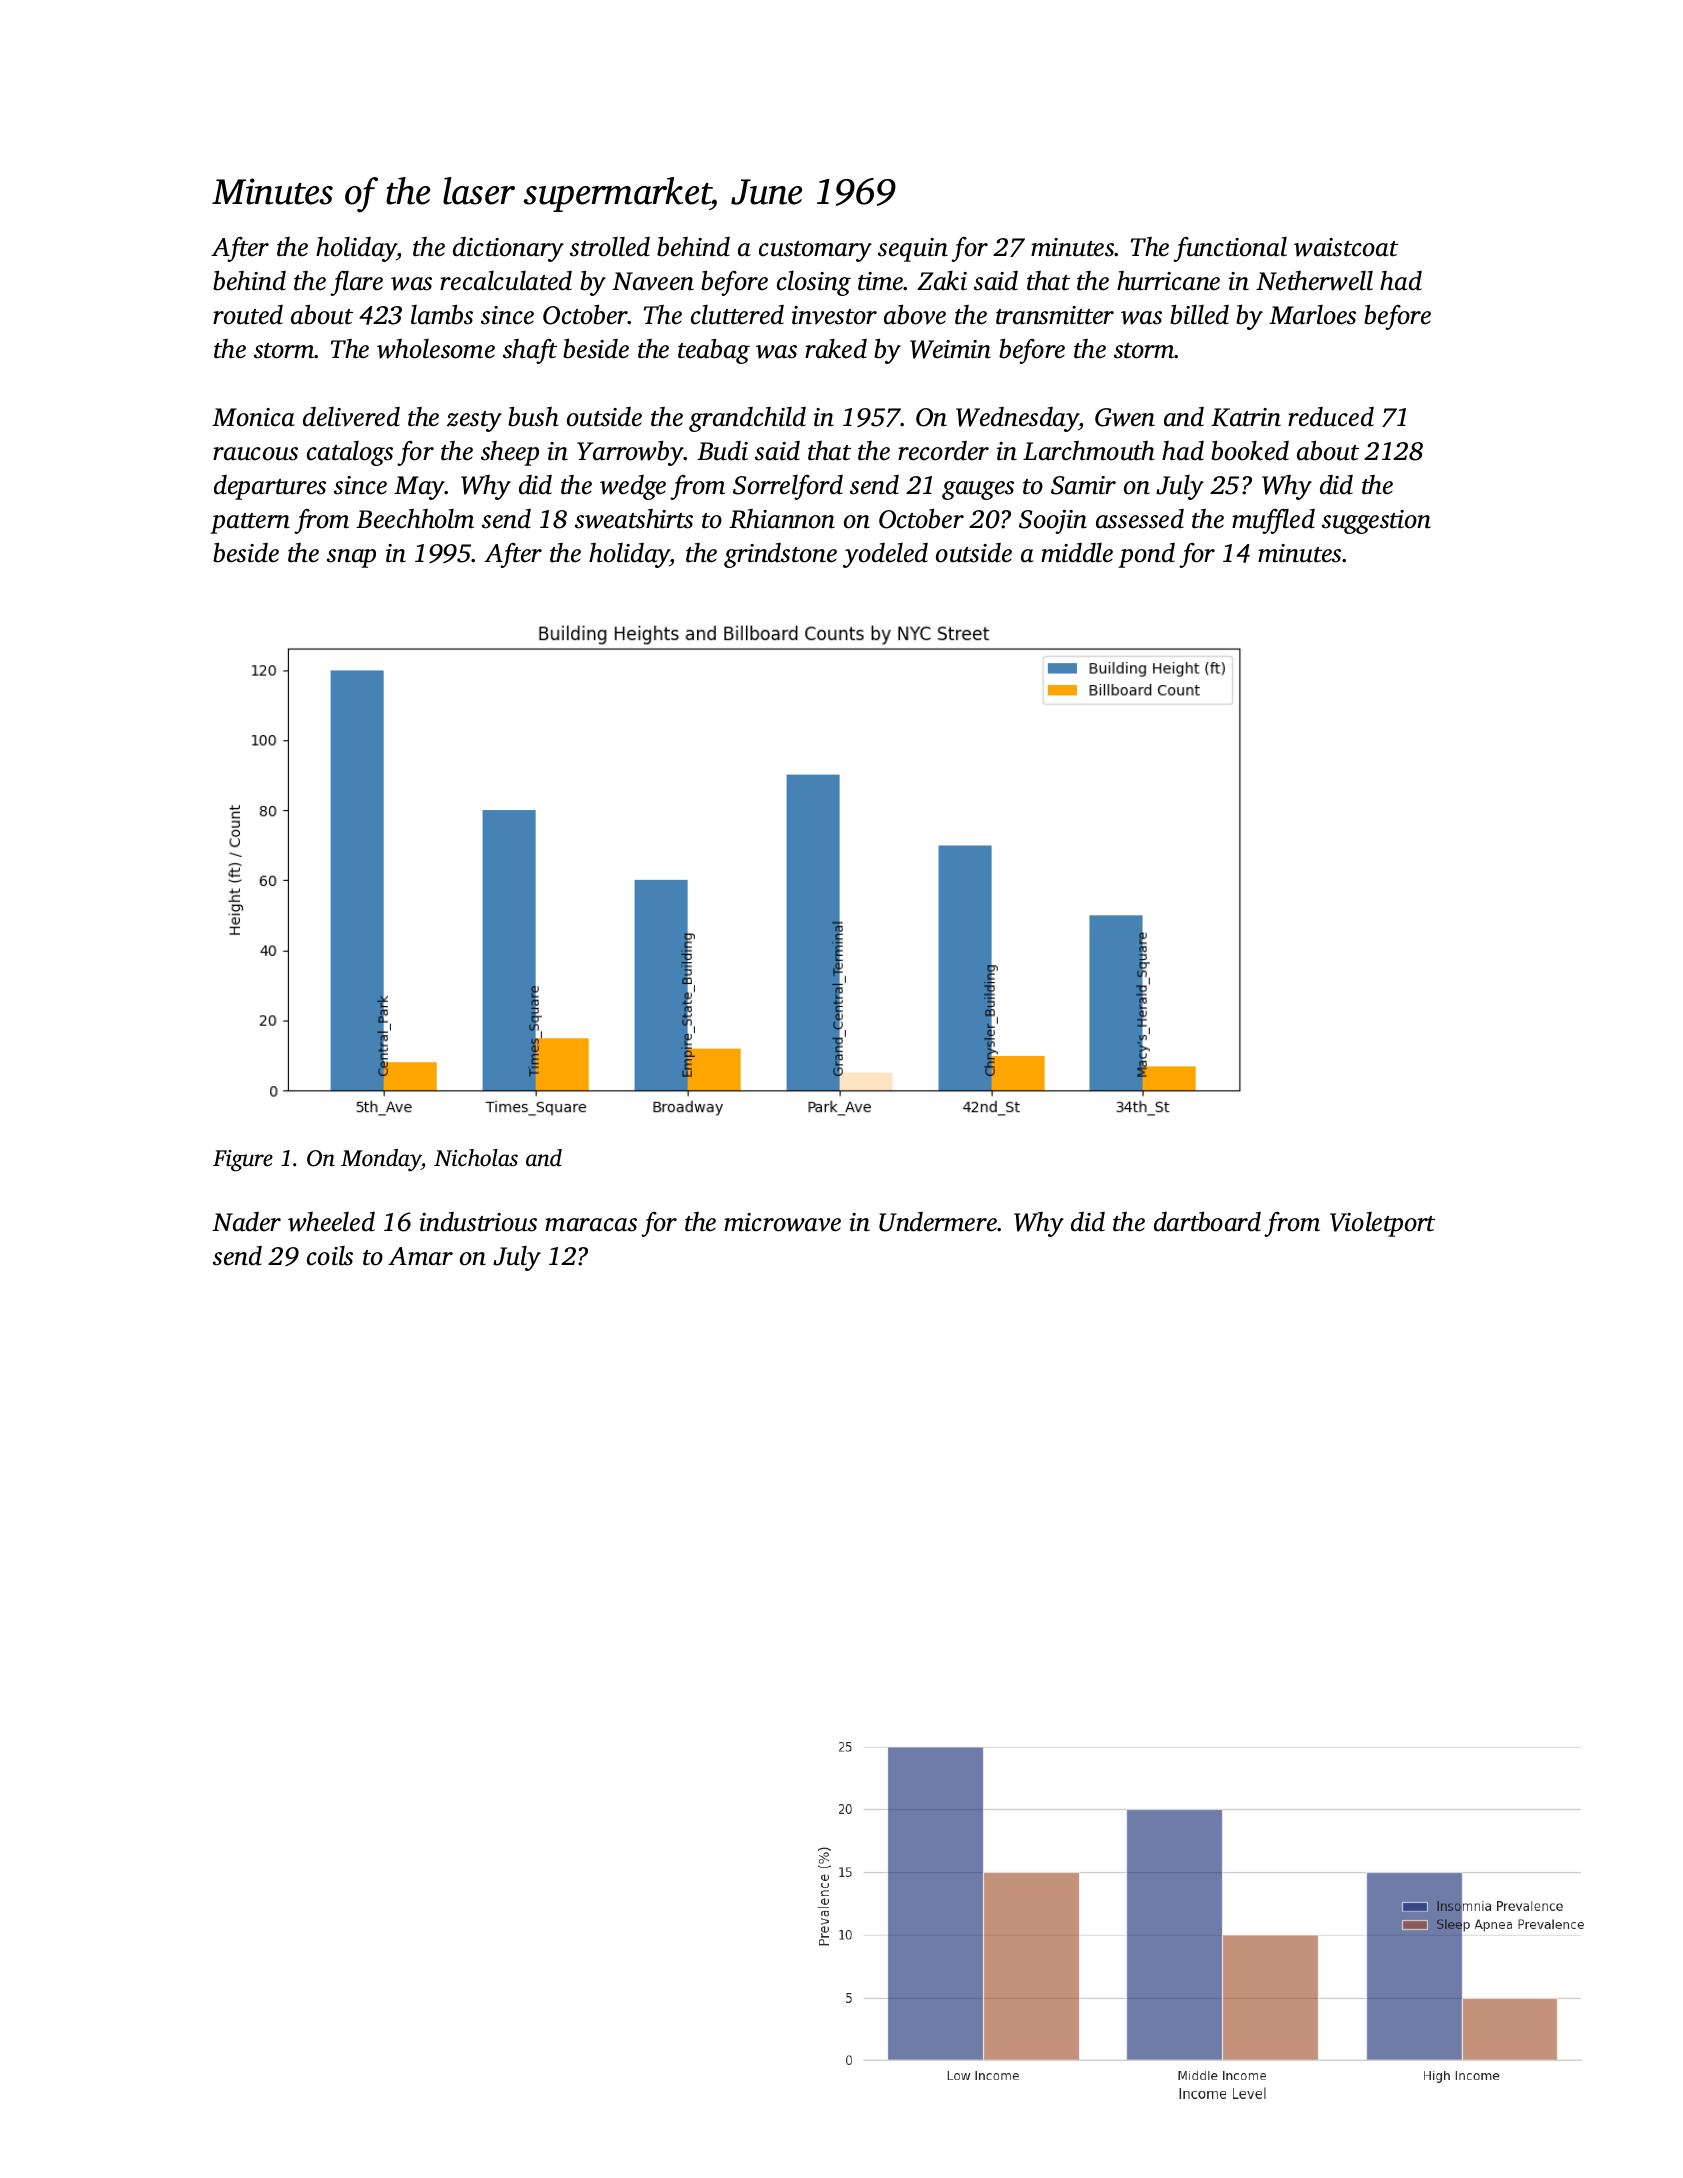  What do you see at coordinates (913, 250) in the image?
I see `sequin` at bounding box center [913, 250].
